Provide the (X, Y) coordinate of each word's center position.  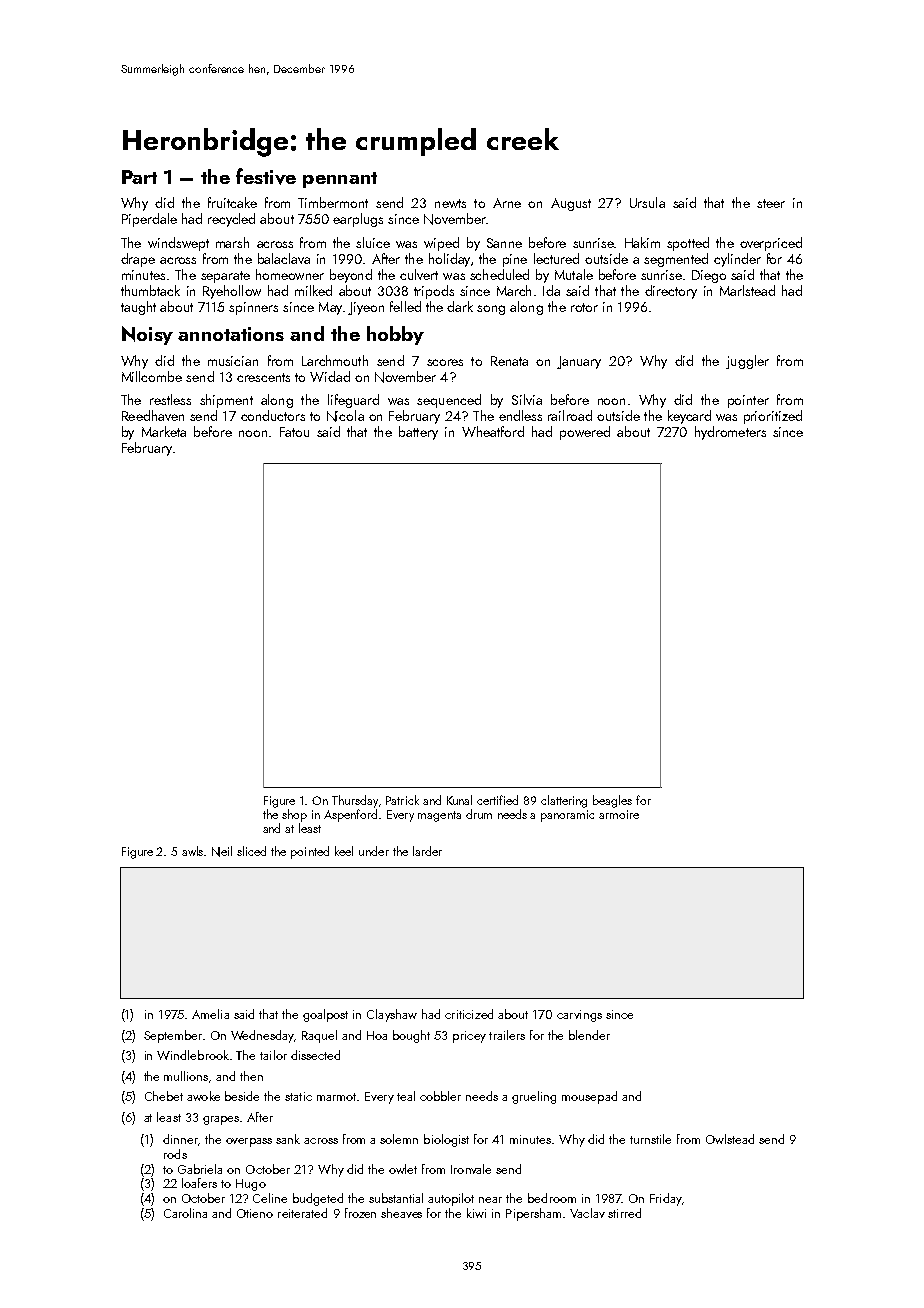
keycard (689, 417)
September (173, 1036)
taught (138, 308)
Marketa (164, 431)
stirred (624, 1213)
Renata (509, 361)
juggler (747, 362)
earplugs (358, 220)
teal (406, 1096)
